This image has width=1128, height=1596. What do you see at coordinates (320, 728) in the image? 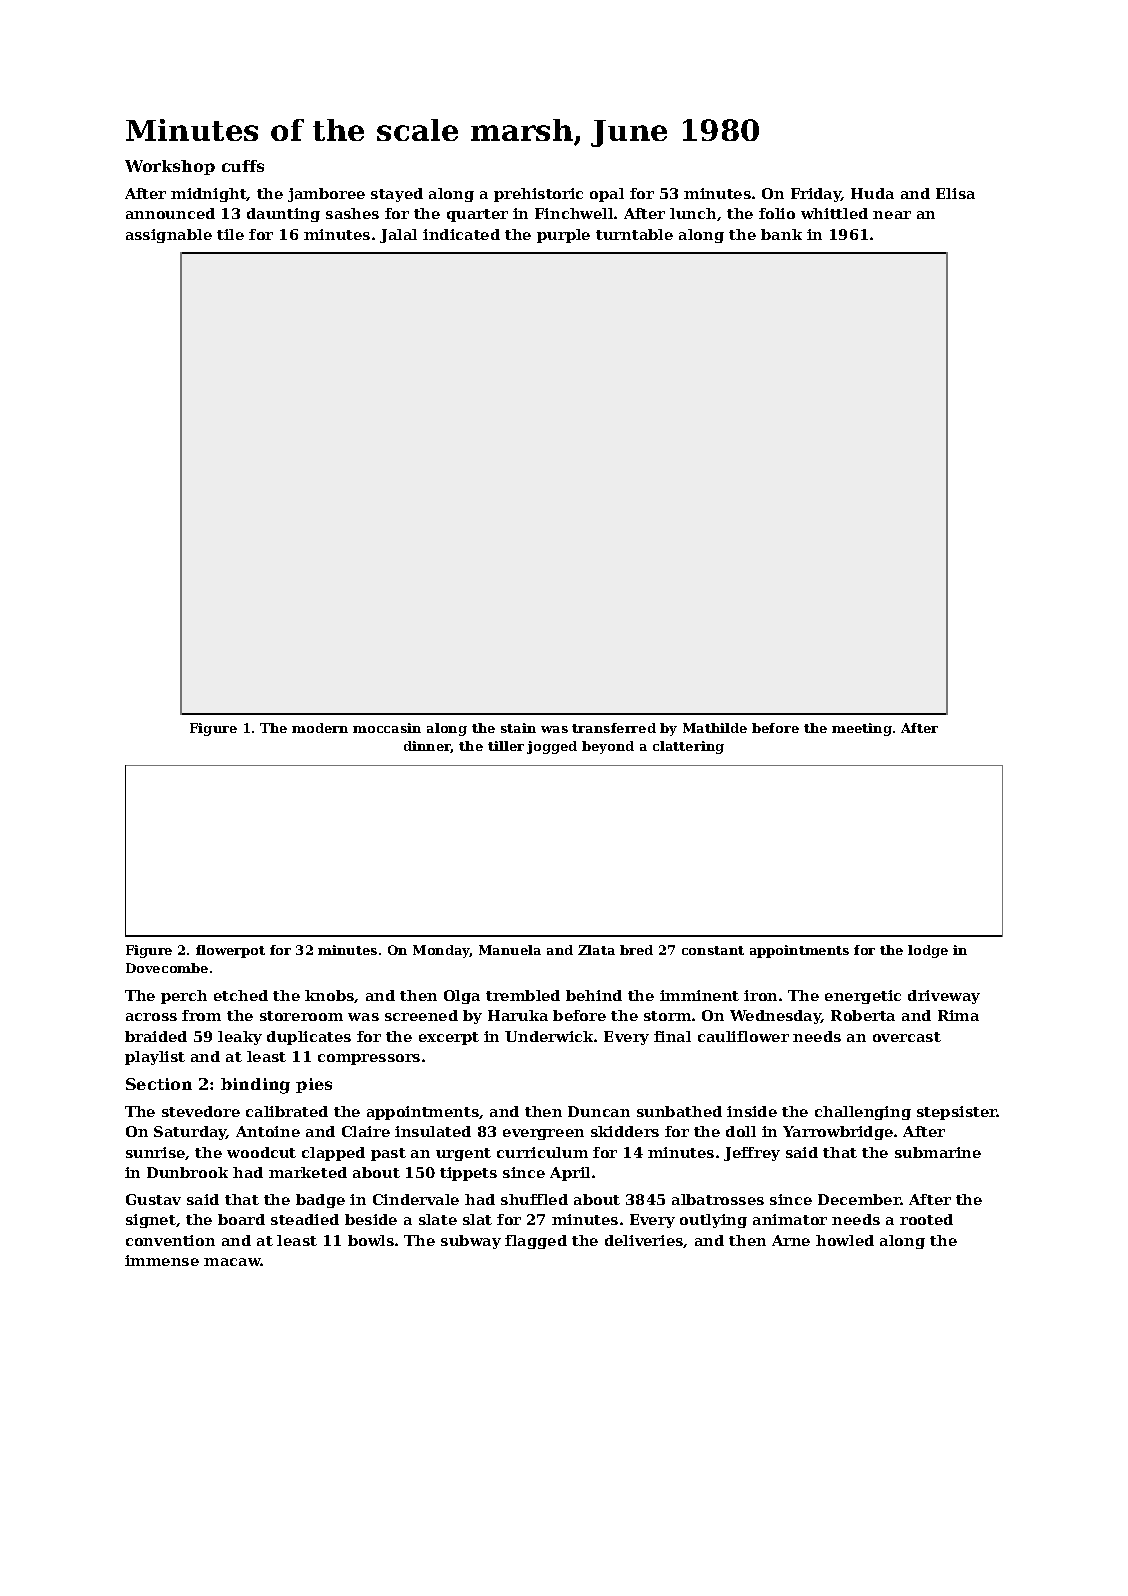
I see `modern` at bounding box center [320, 728].
